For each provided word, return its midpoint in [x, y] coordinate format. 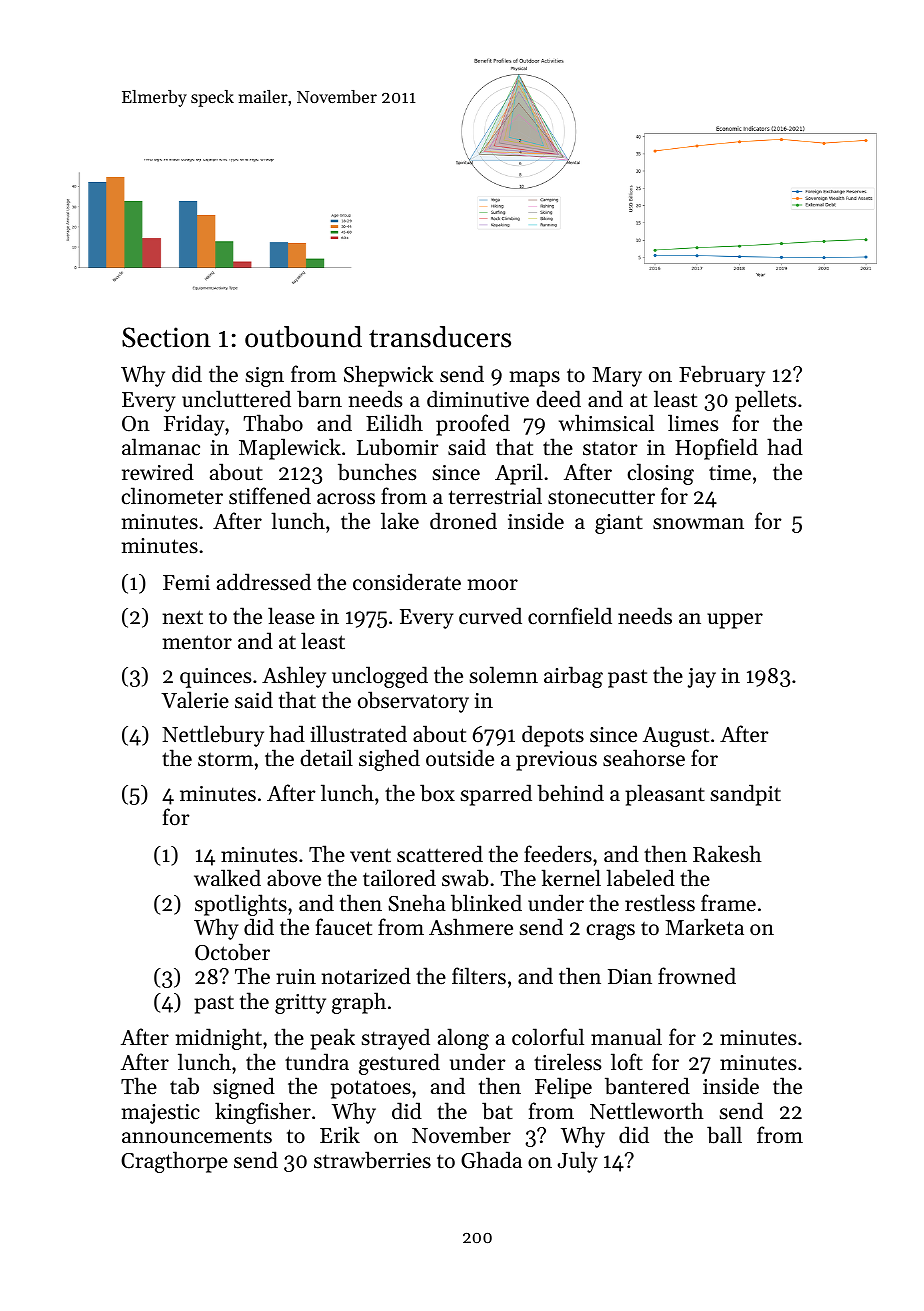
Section [166, 337]
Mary [617, 377]
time [730, 473]
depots [553, 736]
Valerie [195, 700]
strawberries [372, 1160]
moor [493, 585]
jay [702, 678]
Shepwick [388, 376]
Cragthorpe [174, 1162]
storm [225, 760]
